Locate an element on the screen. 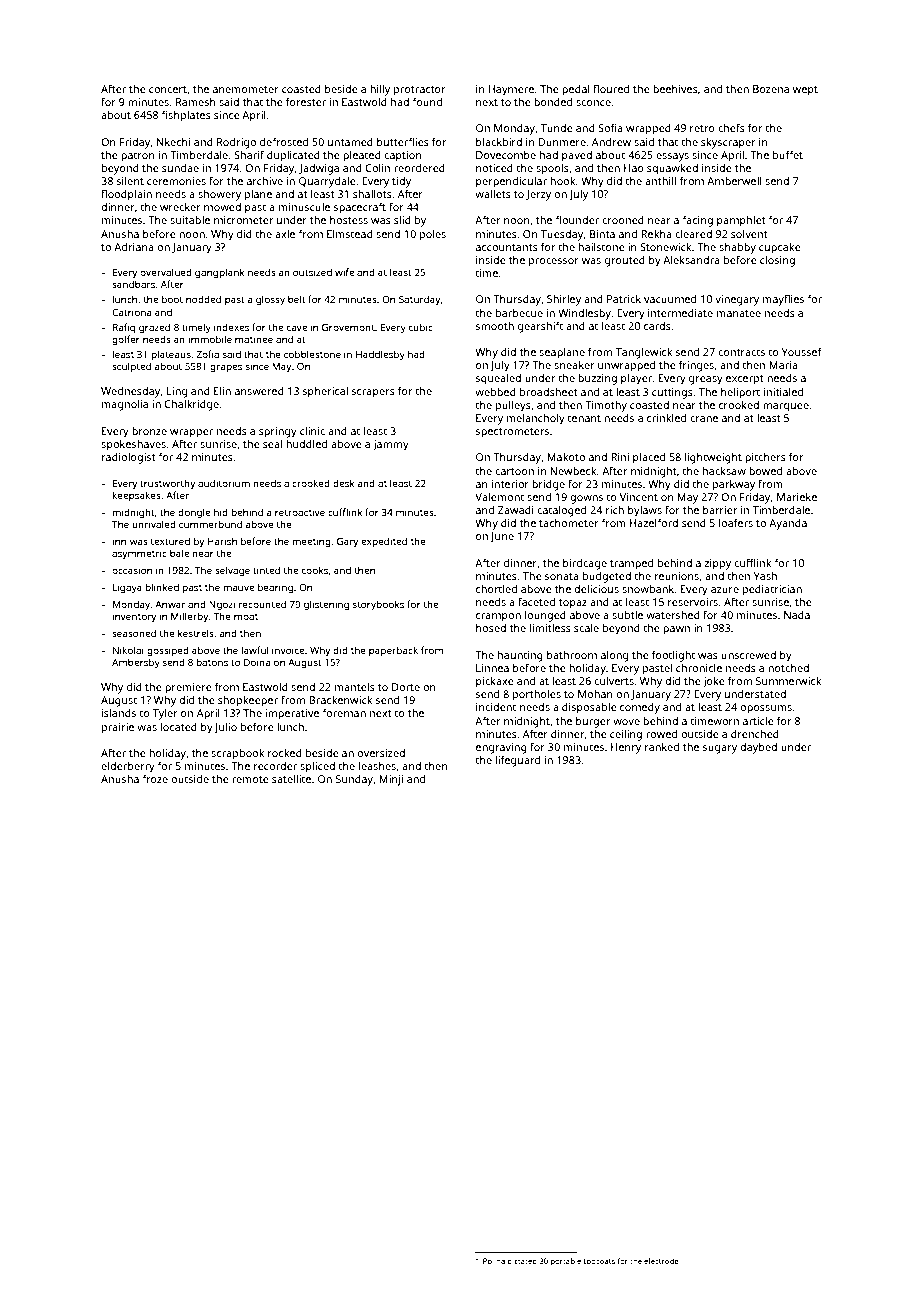  ranked is located at coordinates (662, 747).
